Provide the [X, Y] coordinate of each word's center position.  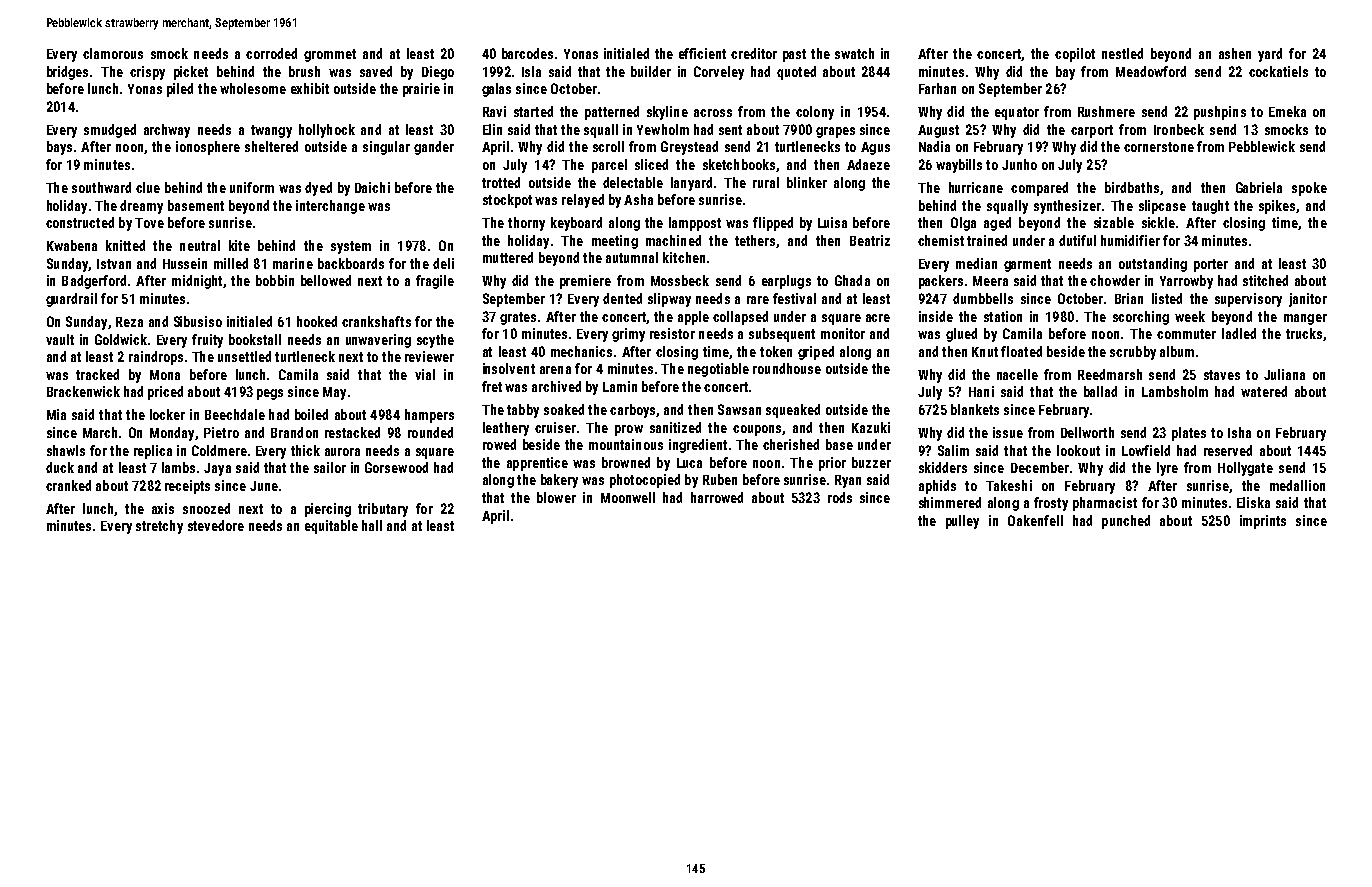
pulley [962, 522]
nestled [1122, 53]
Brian [1129, 298]
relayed [583, 201]
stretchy [159, 527]
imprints [1263, 522]
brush [304, 71]
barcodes [527, 53]
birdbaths [1132, 187]
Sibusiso [198, 321]
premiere [585, 282]
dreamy [141, 207]
